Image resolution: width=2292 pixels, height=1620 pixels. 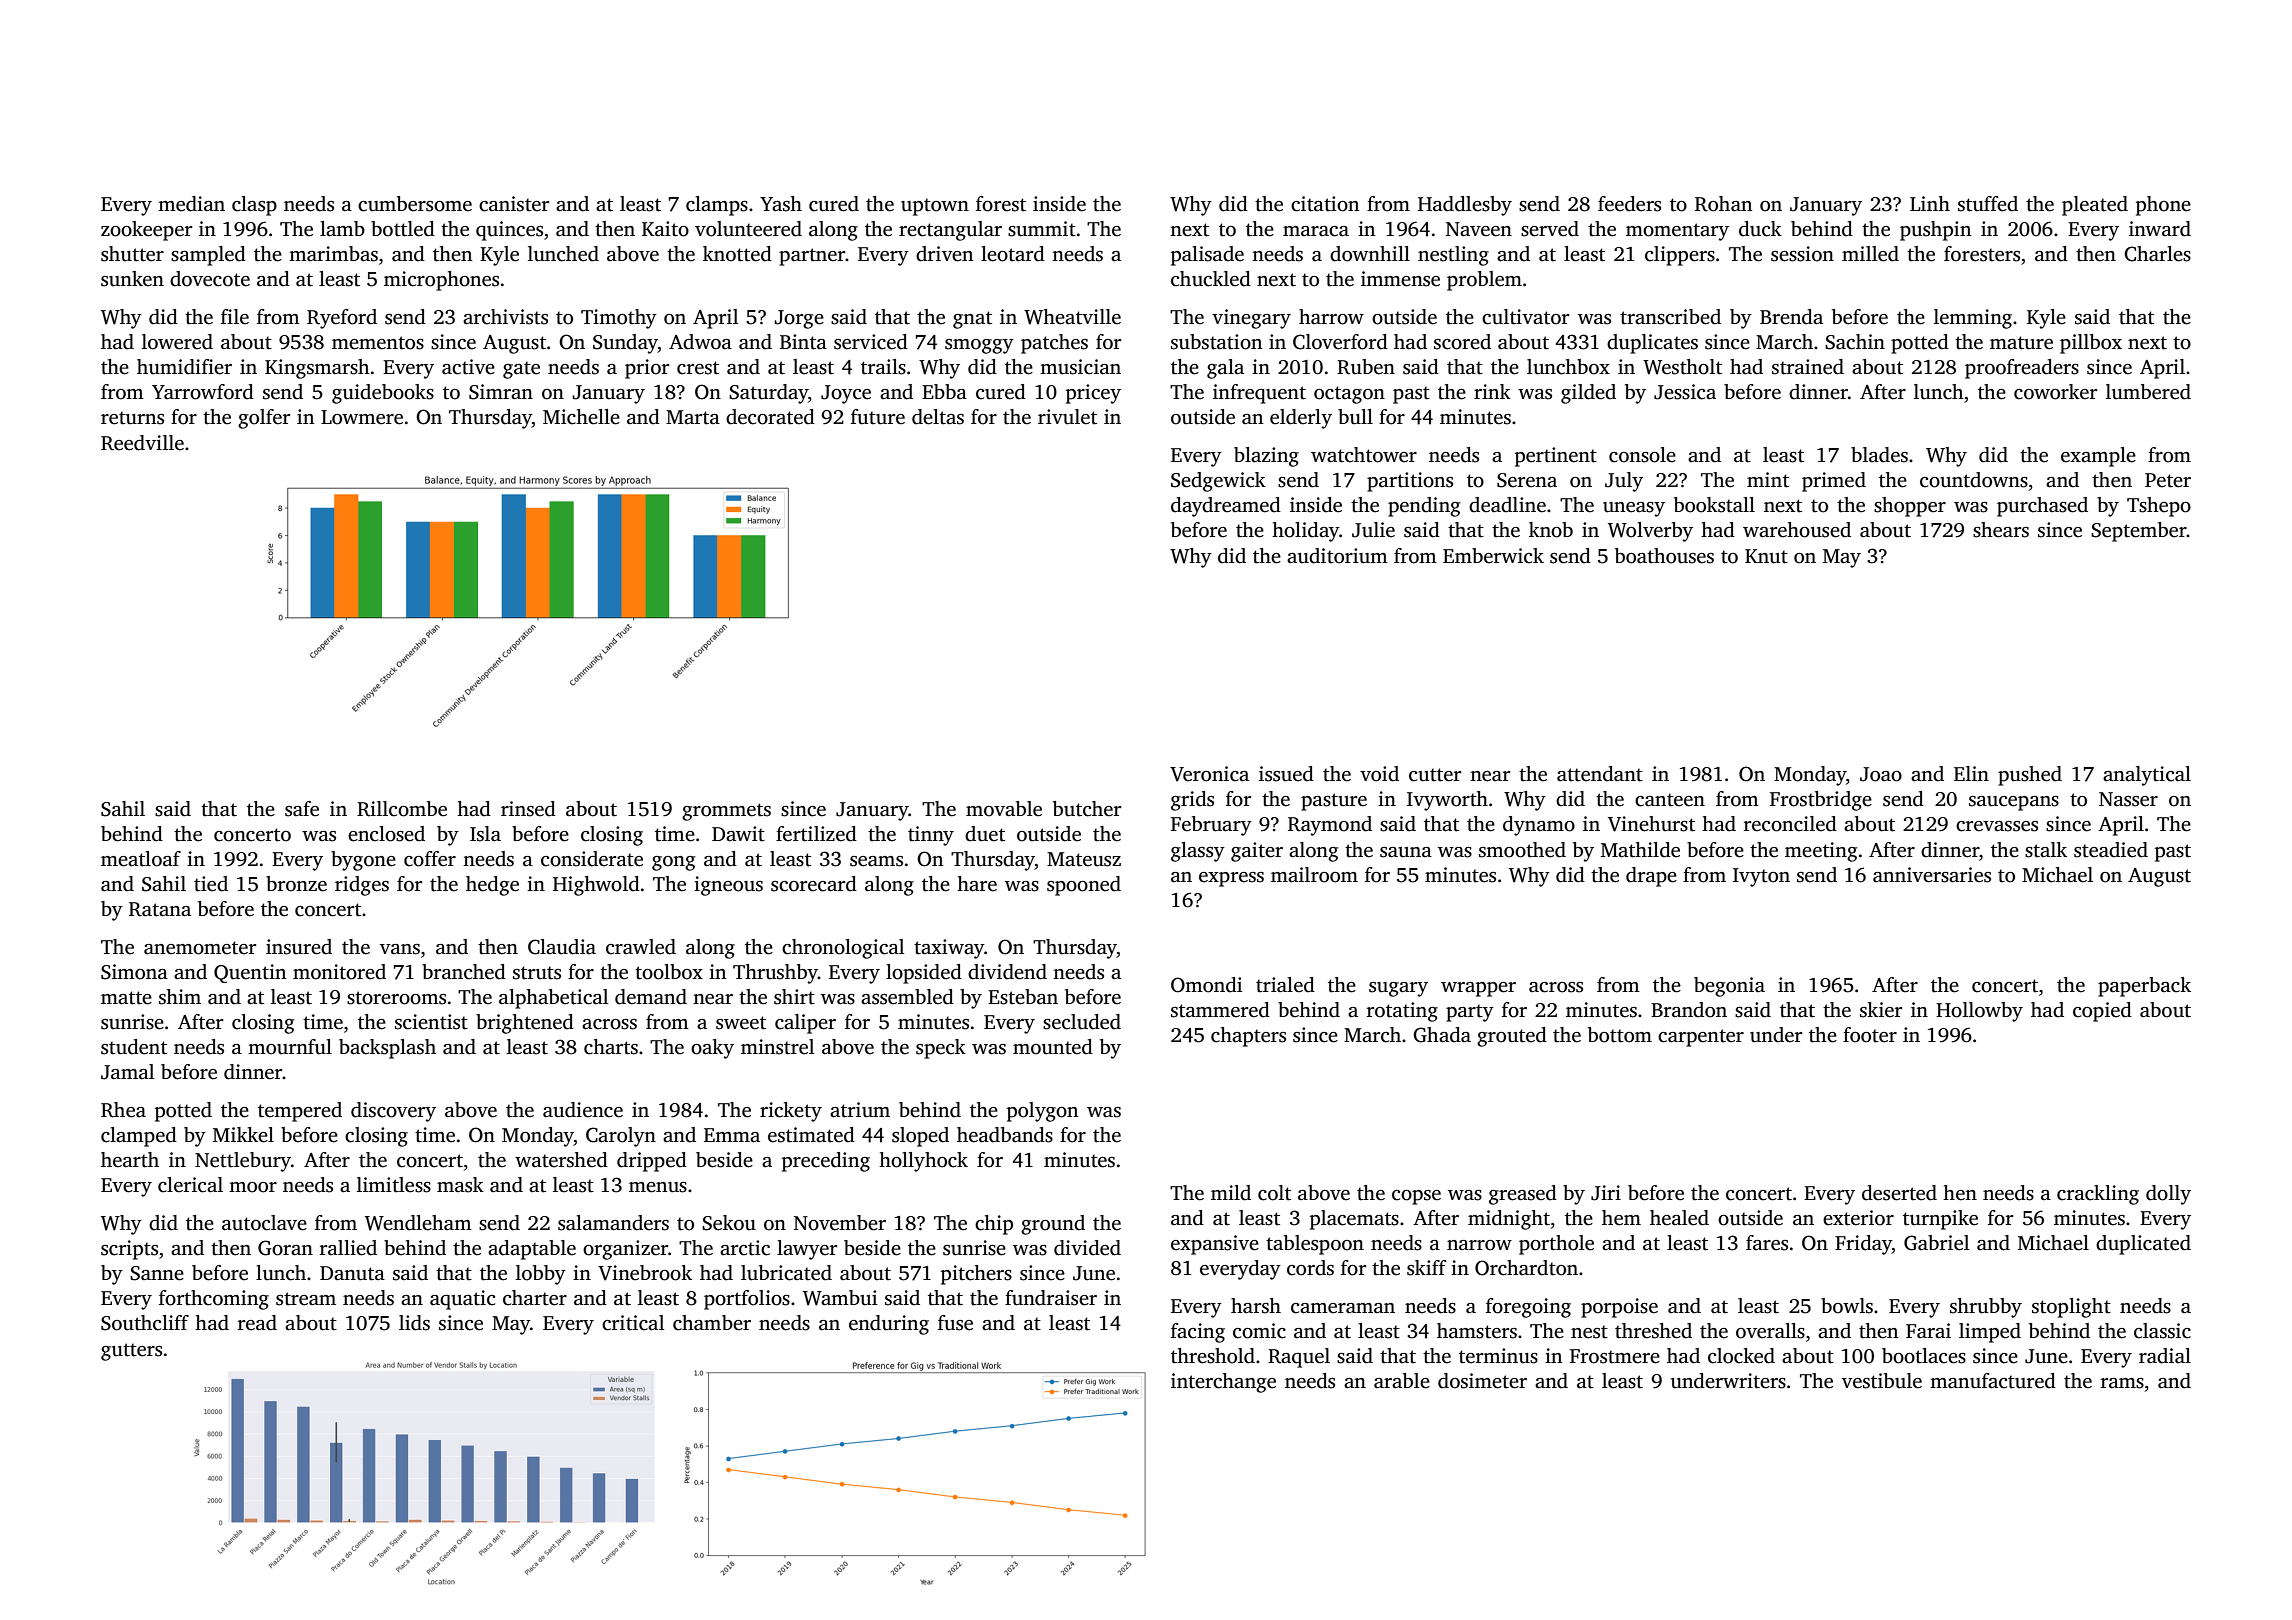 I want to click on fundraiser, so click(x=1051, y=1298).
